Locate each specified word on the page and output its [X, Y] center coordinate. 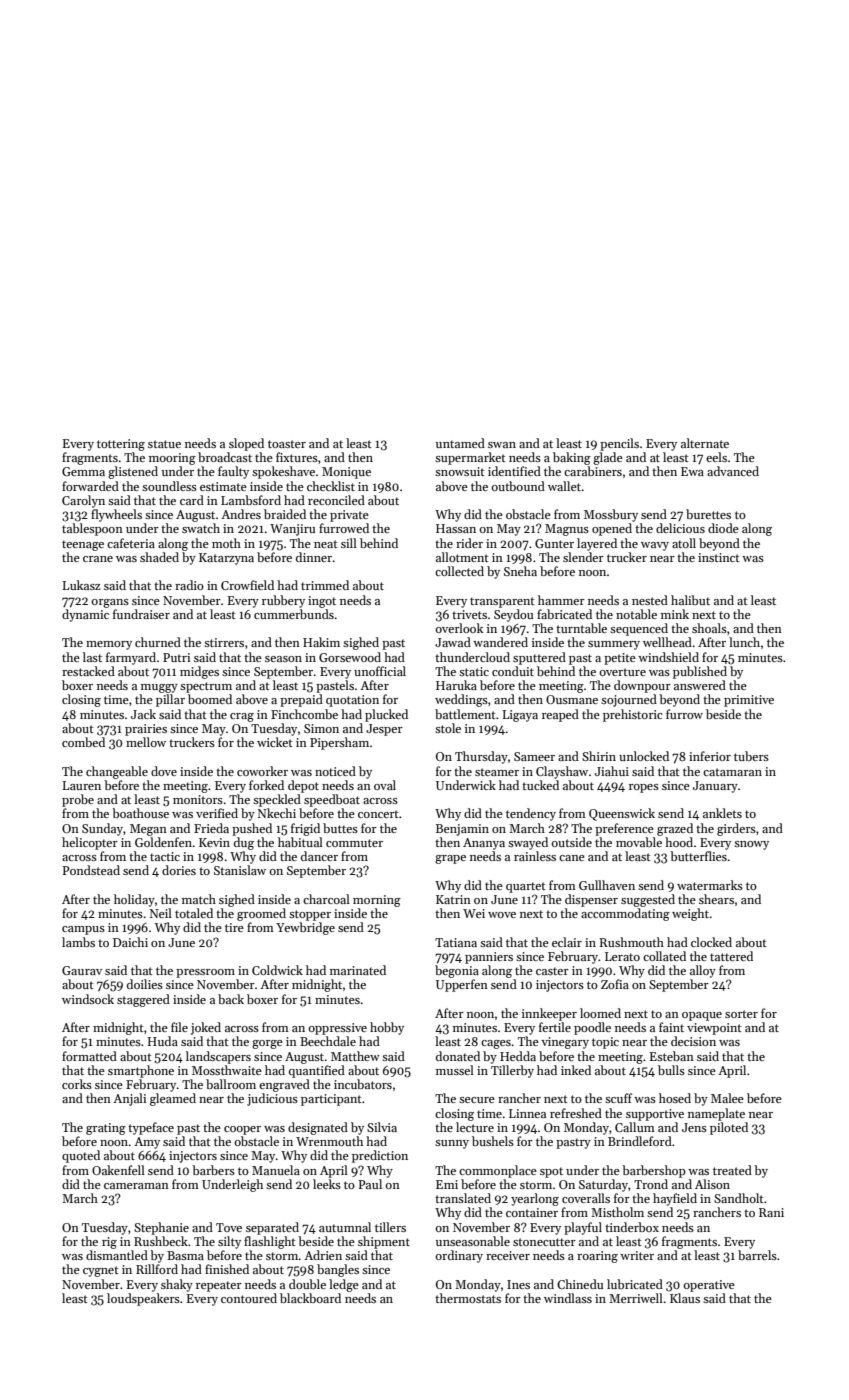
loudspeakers [143, 1299]
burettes [708, 514]
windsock [88, 999]
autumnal [345, 1227]
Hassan [456, 528]
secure [477, 1100]
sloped [246, 444]
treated [732, 1170]
